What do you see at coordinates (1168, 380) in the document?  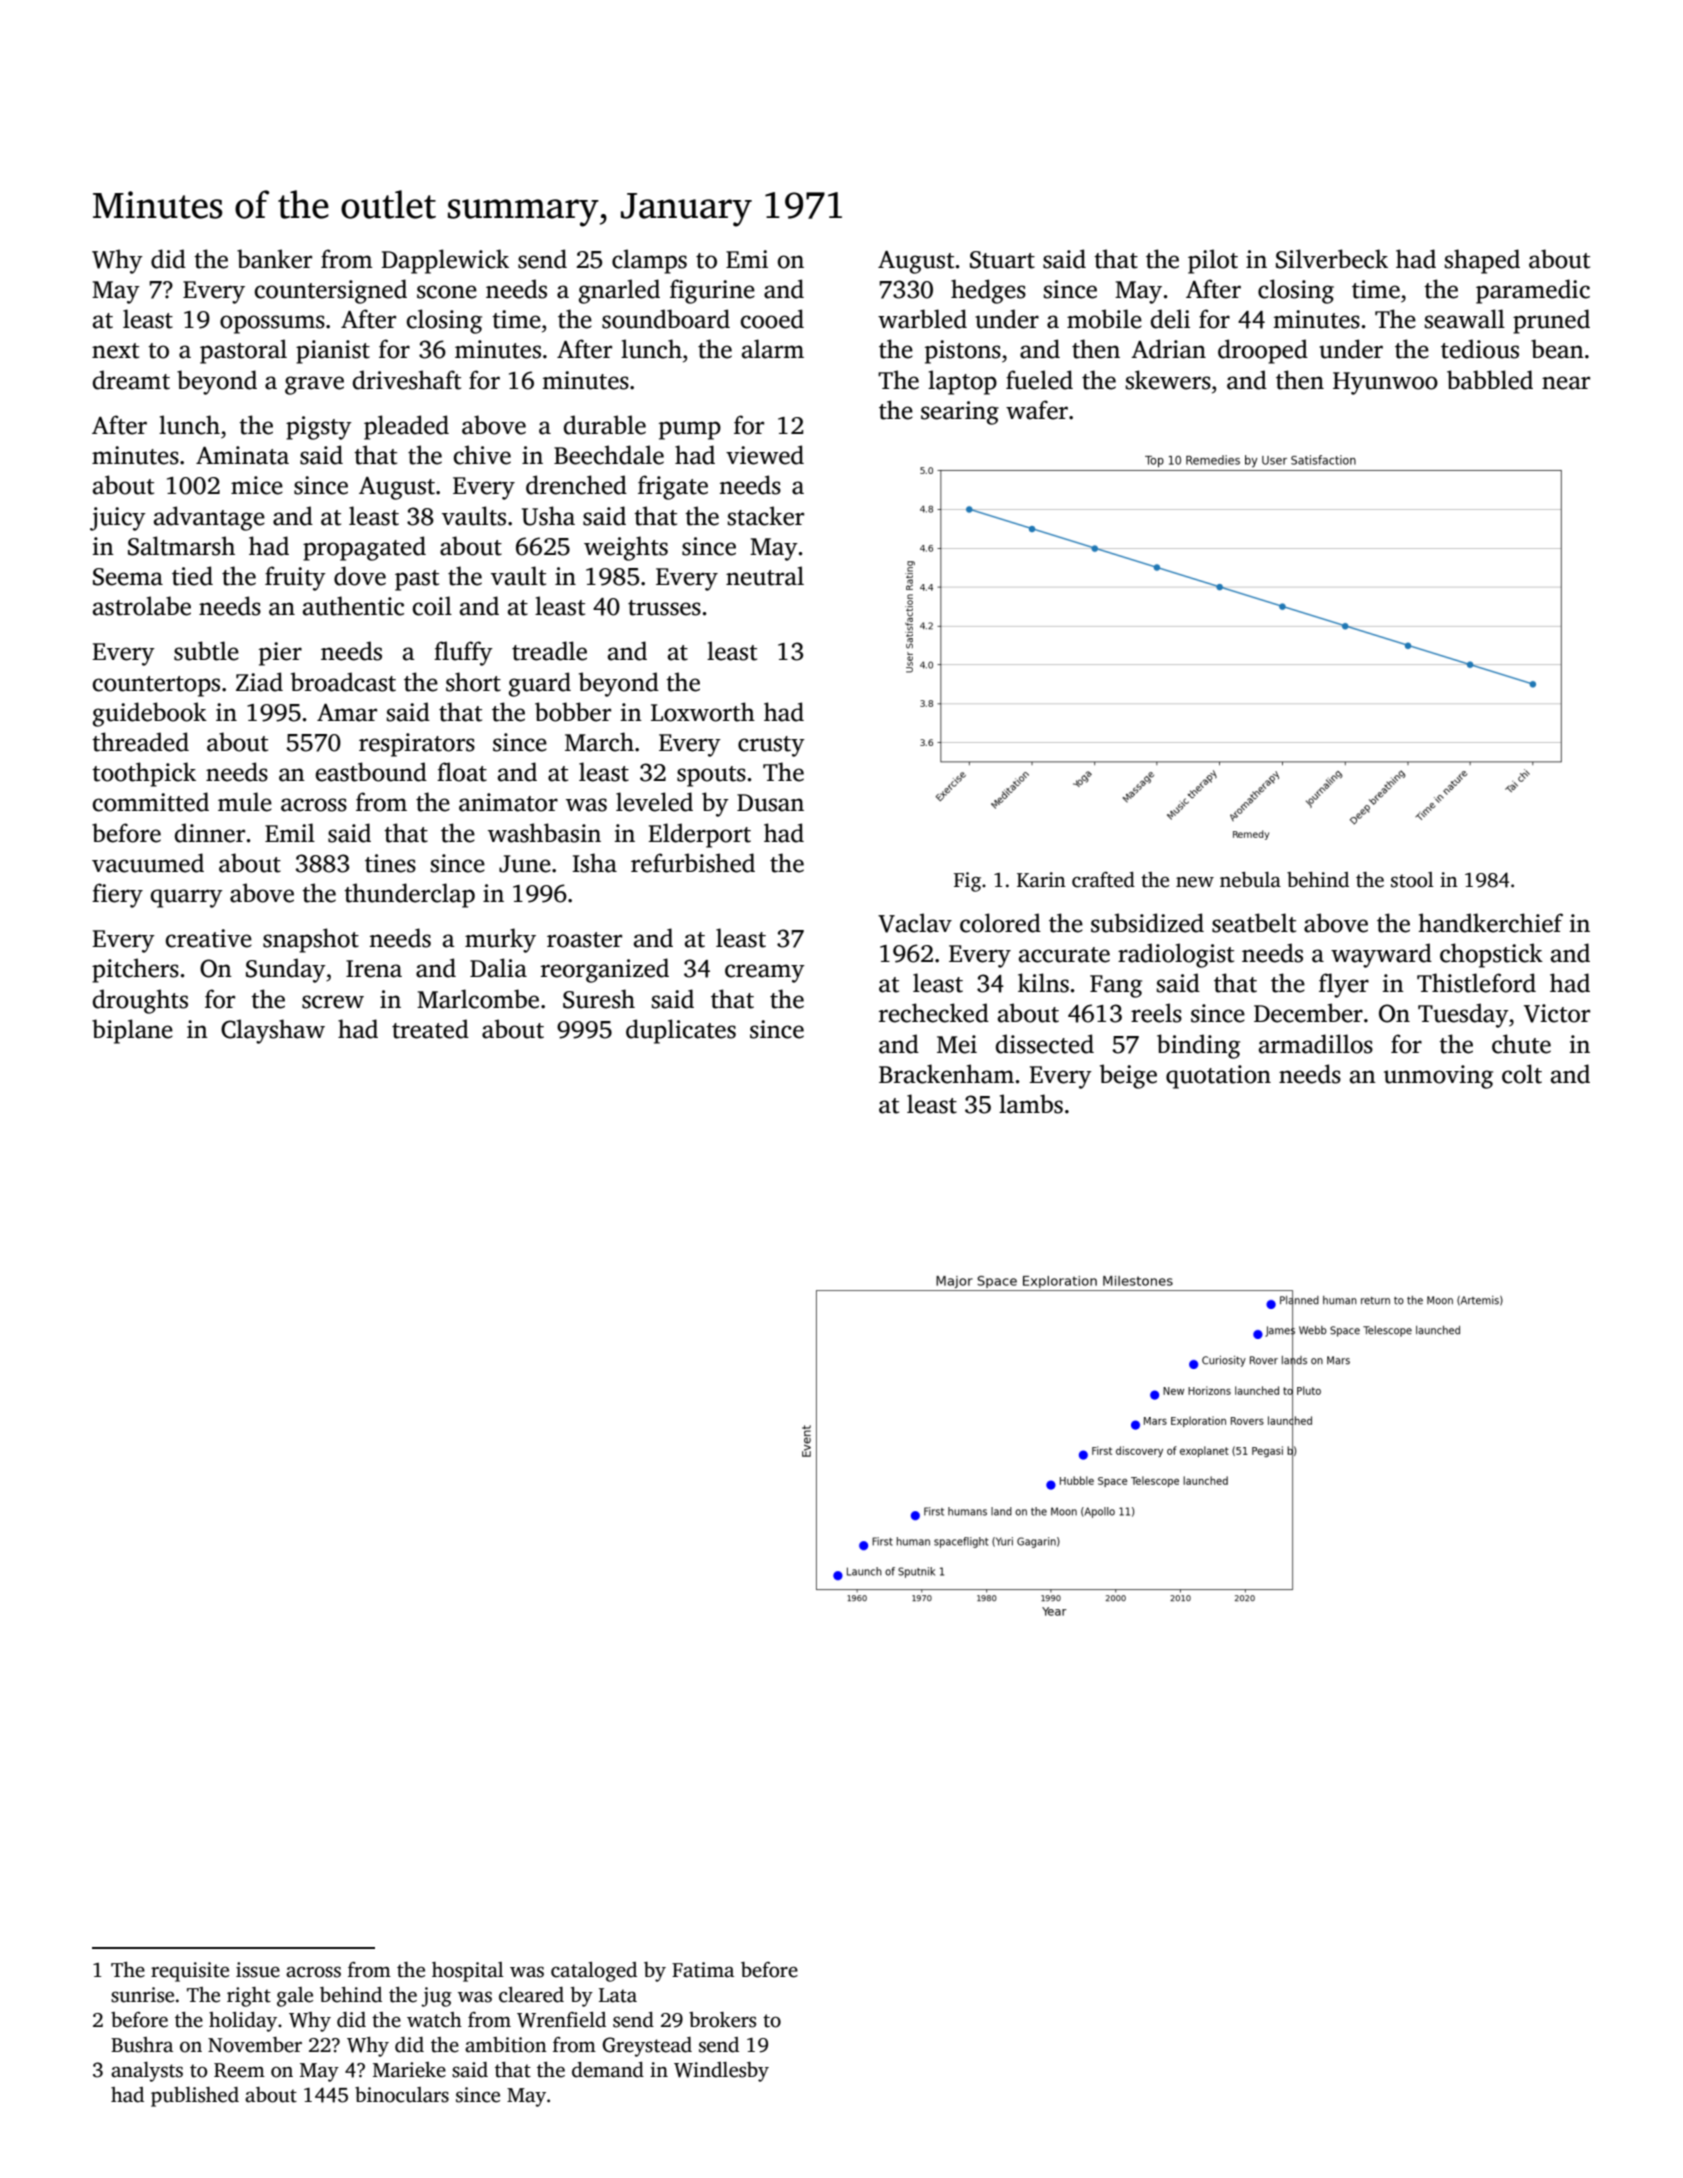 I see `skewers` at bounding box center [1168, 380].
